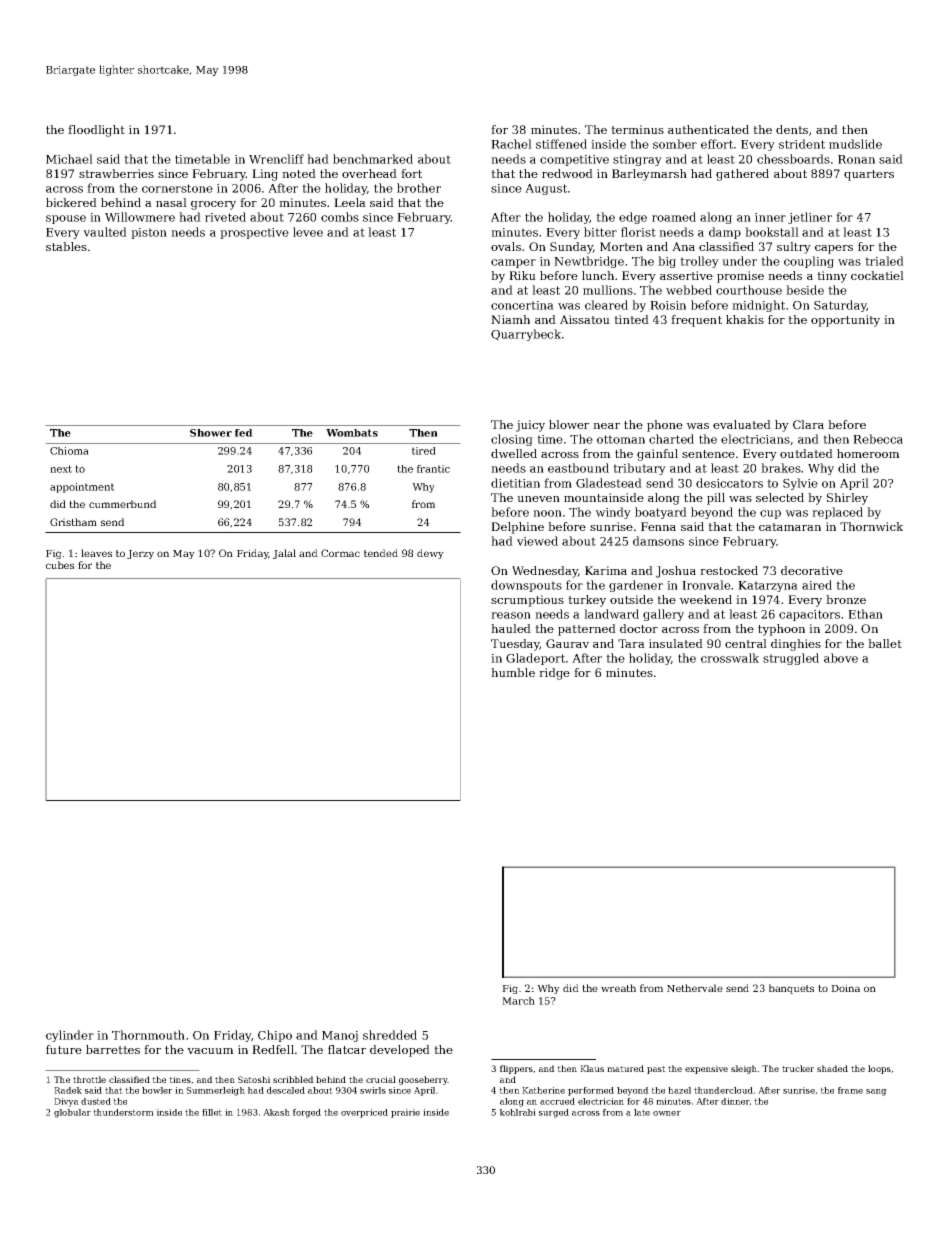 Image resolution: width=952 pixels, height=1233 pixels. Describe the element at coordinates (286, 1090) in the screenshot. I see `descaled` at that location.
